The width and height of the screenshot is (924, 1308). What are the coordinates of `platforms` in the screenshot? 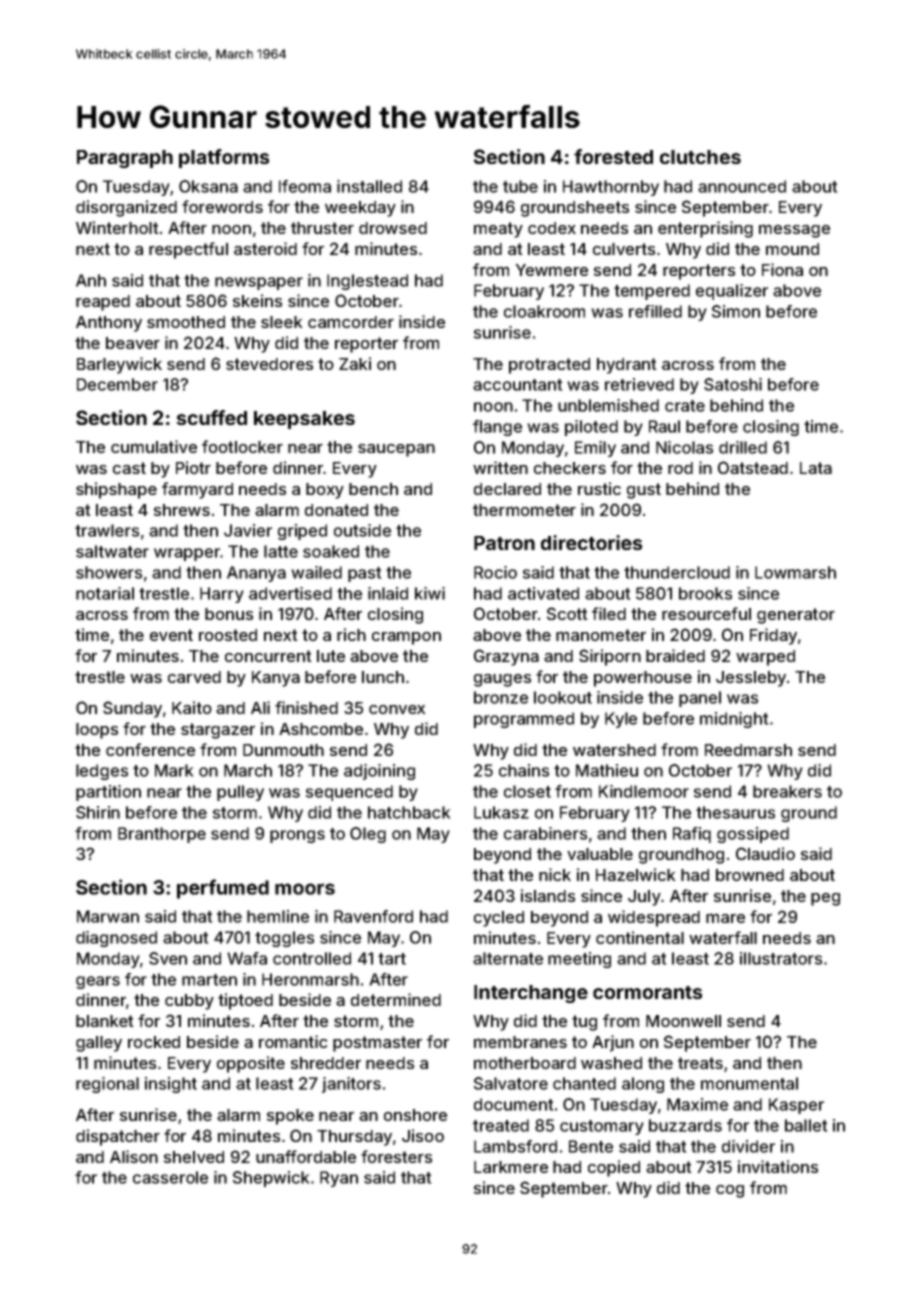 It's located at (224, 158).
